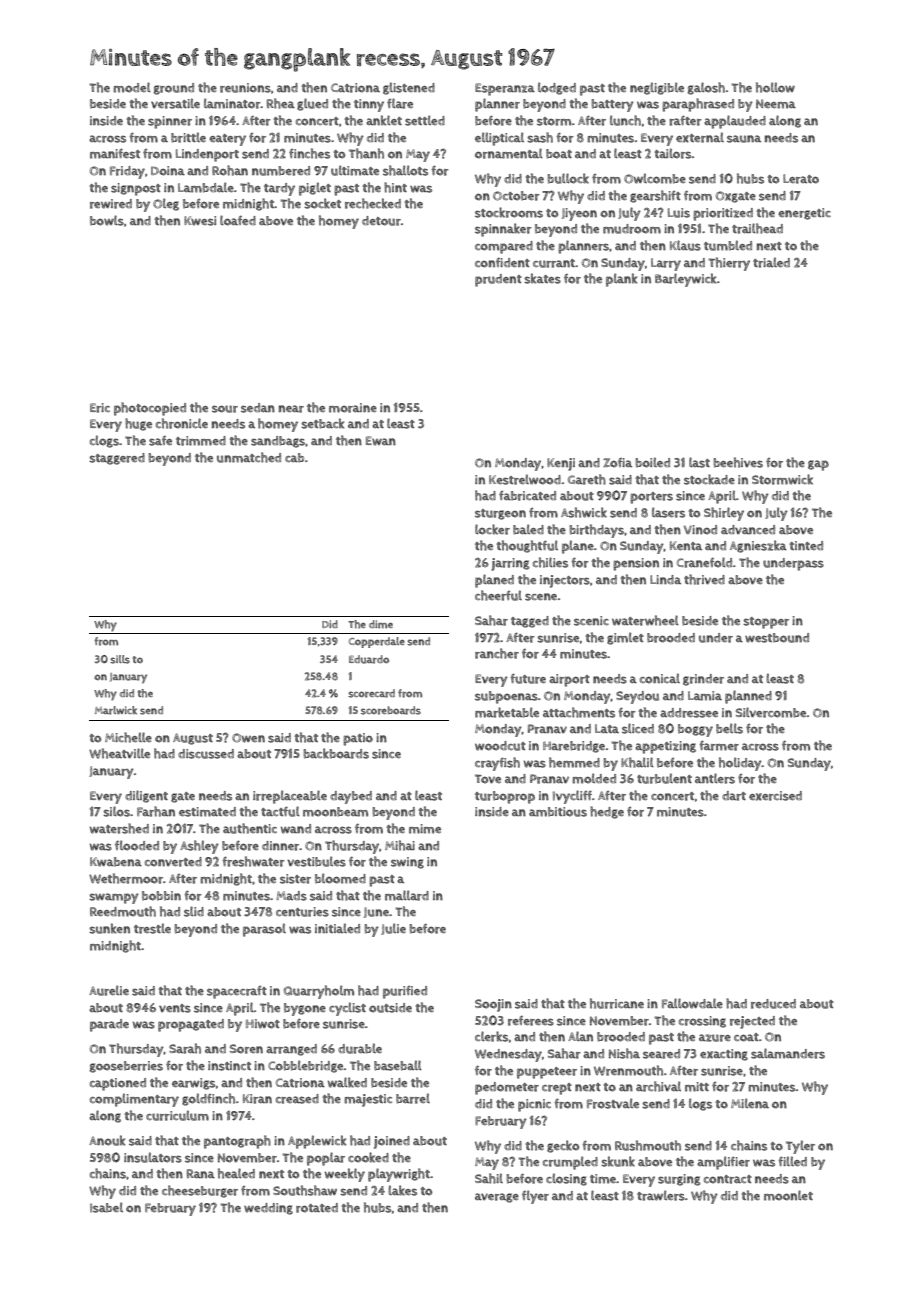 Image resolution: width=924 pixels, height=1308 pixels. Describe the element at coordinates (381, 221) in the image. I see `detour` at that location.
